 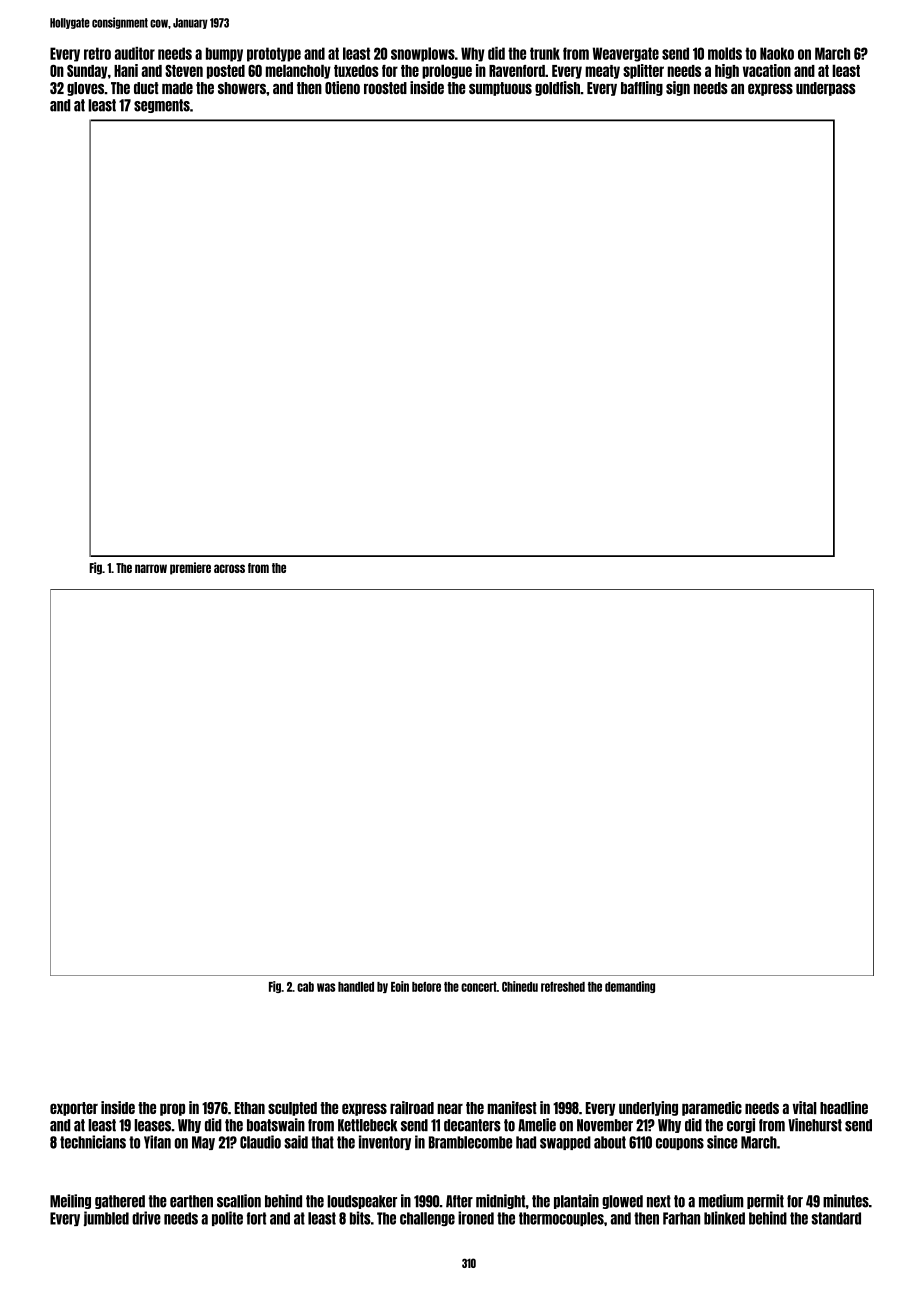 What do you see at coordinates (765, 1201) in the screenshot?
I see `permit` at bounding box center [765, 1201].
